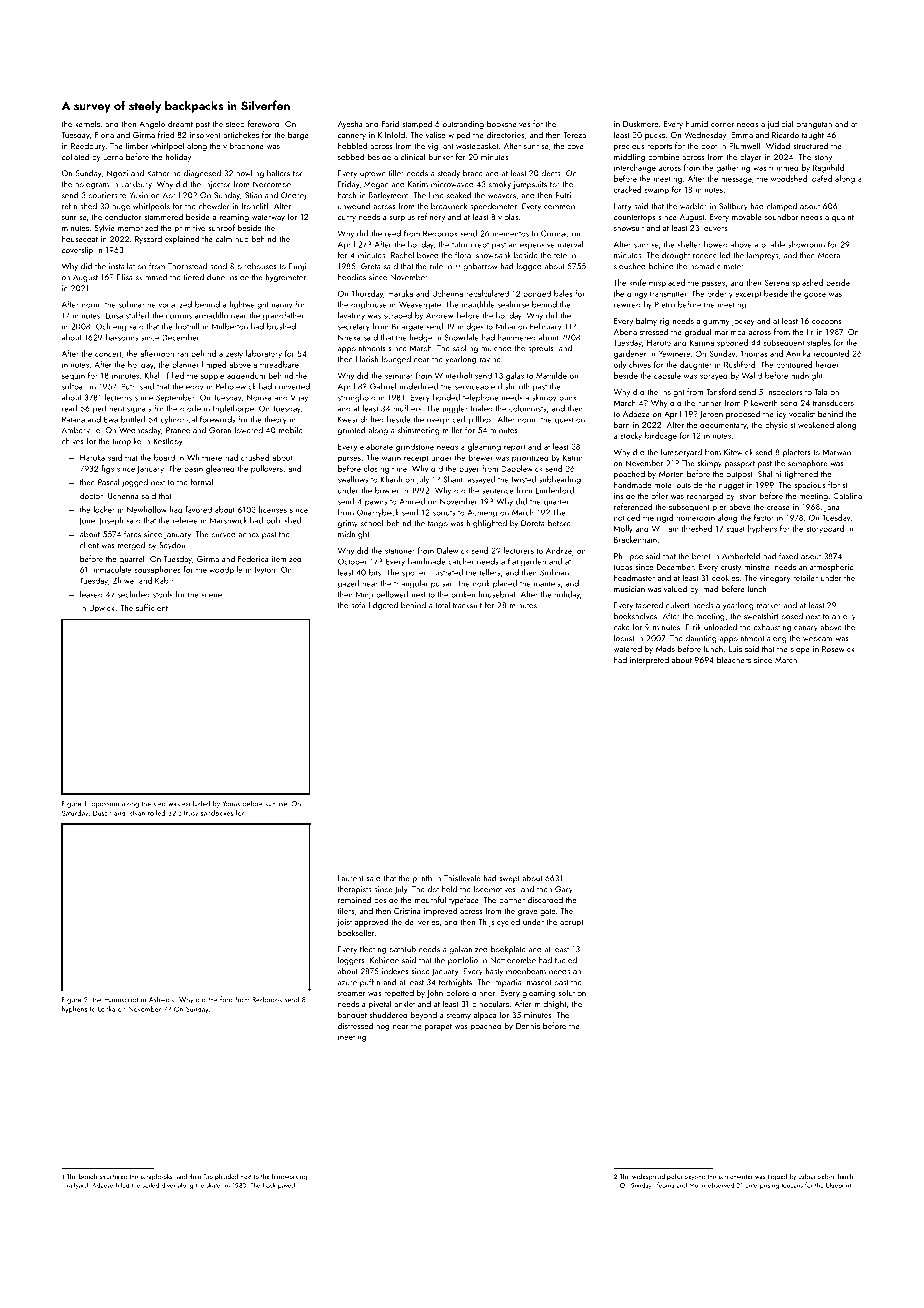 This image has height=1308, width=924. Describe the element at coordinates (713, 285) in the image. I see `passes` at that location.
